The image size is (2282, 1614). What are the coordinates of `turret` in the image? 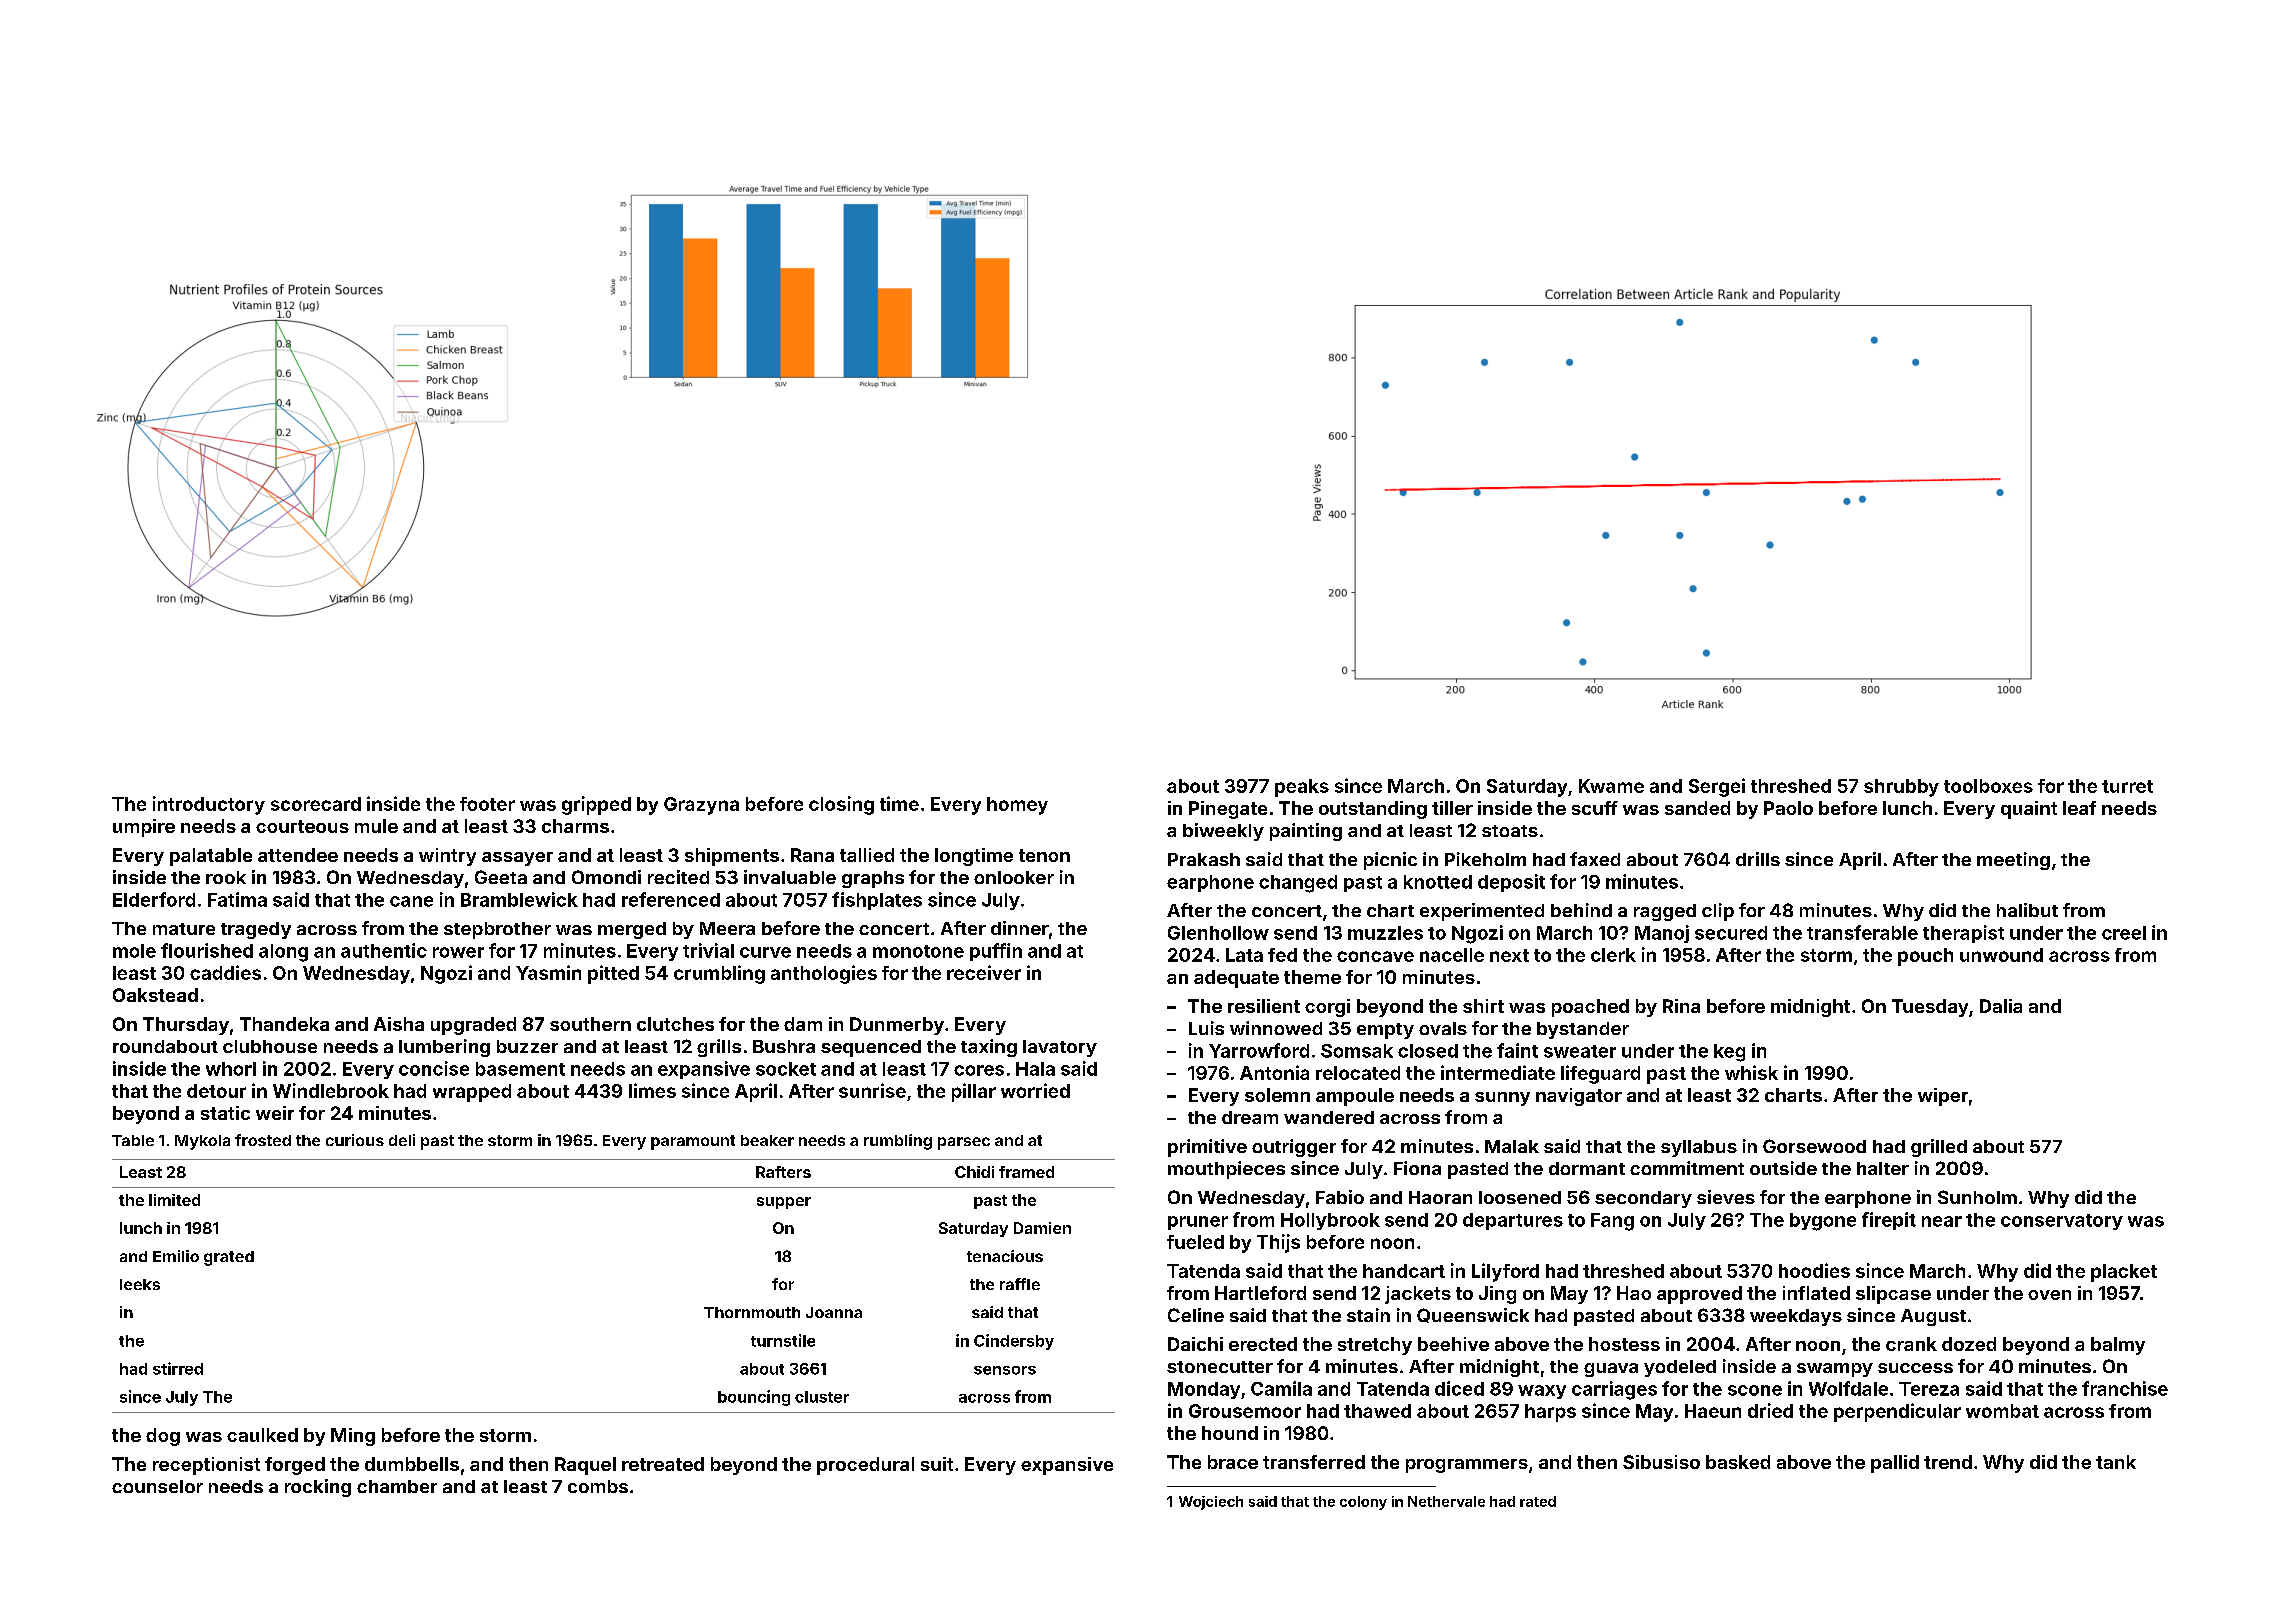 It's located at (2127, 786).
